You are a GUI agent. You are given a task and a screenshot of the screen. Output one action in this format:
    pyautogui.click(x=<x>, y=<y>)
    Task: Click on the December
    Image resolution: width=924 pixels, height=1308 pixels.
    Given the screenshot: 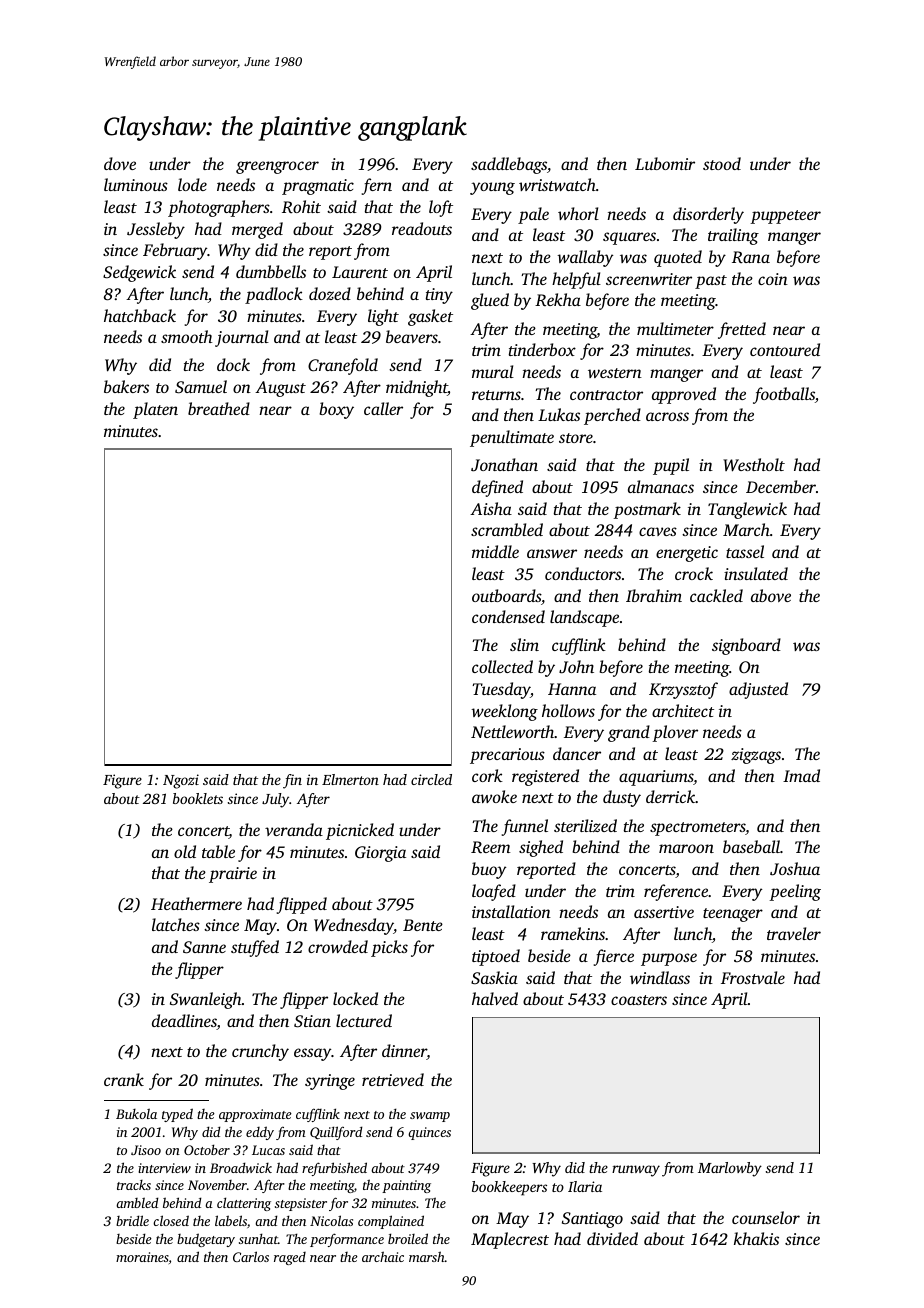 What is the action you would take?
    pyautogui.click(x=781, y=486)
